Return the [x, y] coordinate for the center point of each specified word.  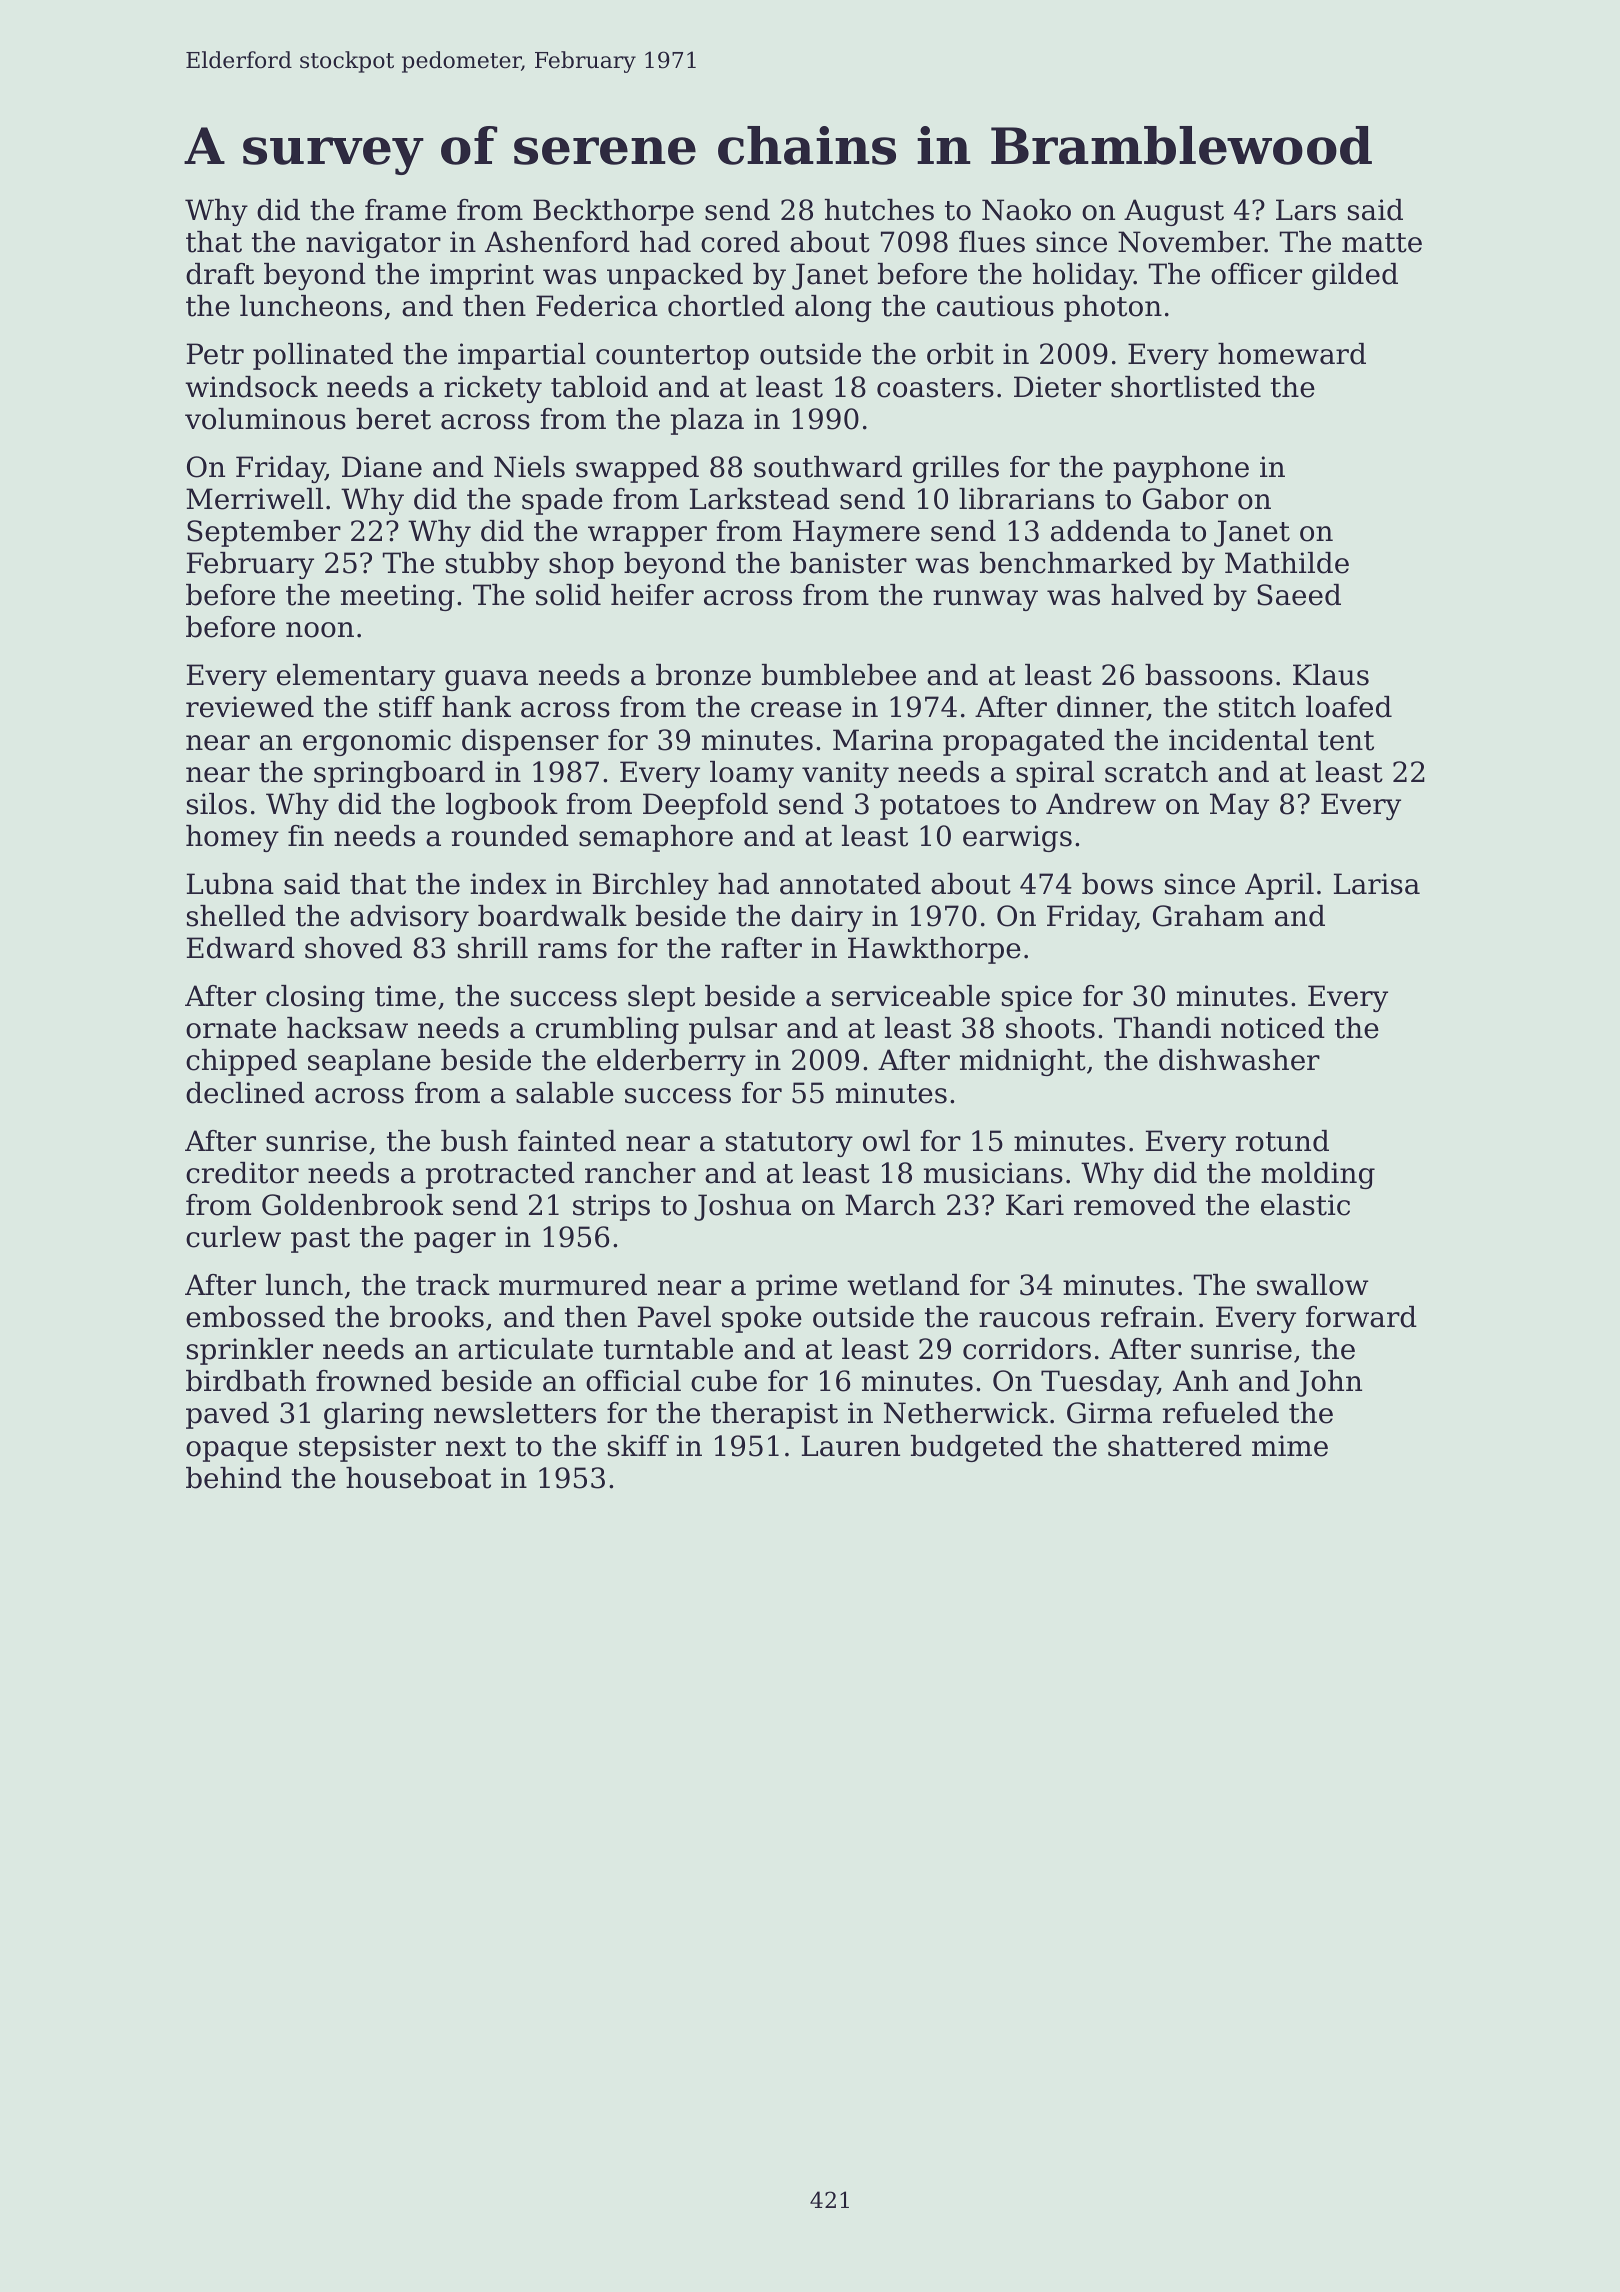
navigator [373, 244]
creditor [242, 1173]
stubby [492, 565]
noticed [1273, 1028]
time [405, 996]
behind [234, 1478]
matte [1382, 243]
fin [306, 835]
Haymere [856, 533]
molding [1318, 1175]
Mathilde [1287, 563]
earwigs [1017, 838]
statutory [789, 1144]
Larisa [1377, 884]
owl [886, 1141]
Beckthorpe [613, 212]
